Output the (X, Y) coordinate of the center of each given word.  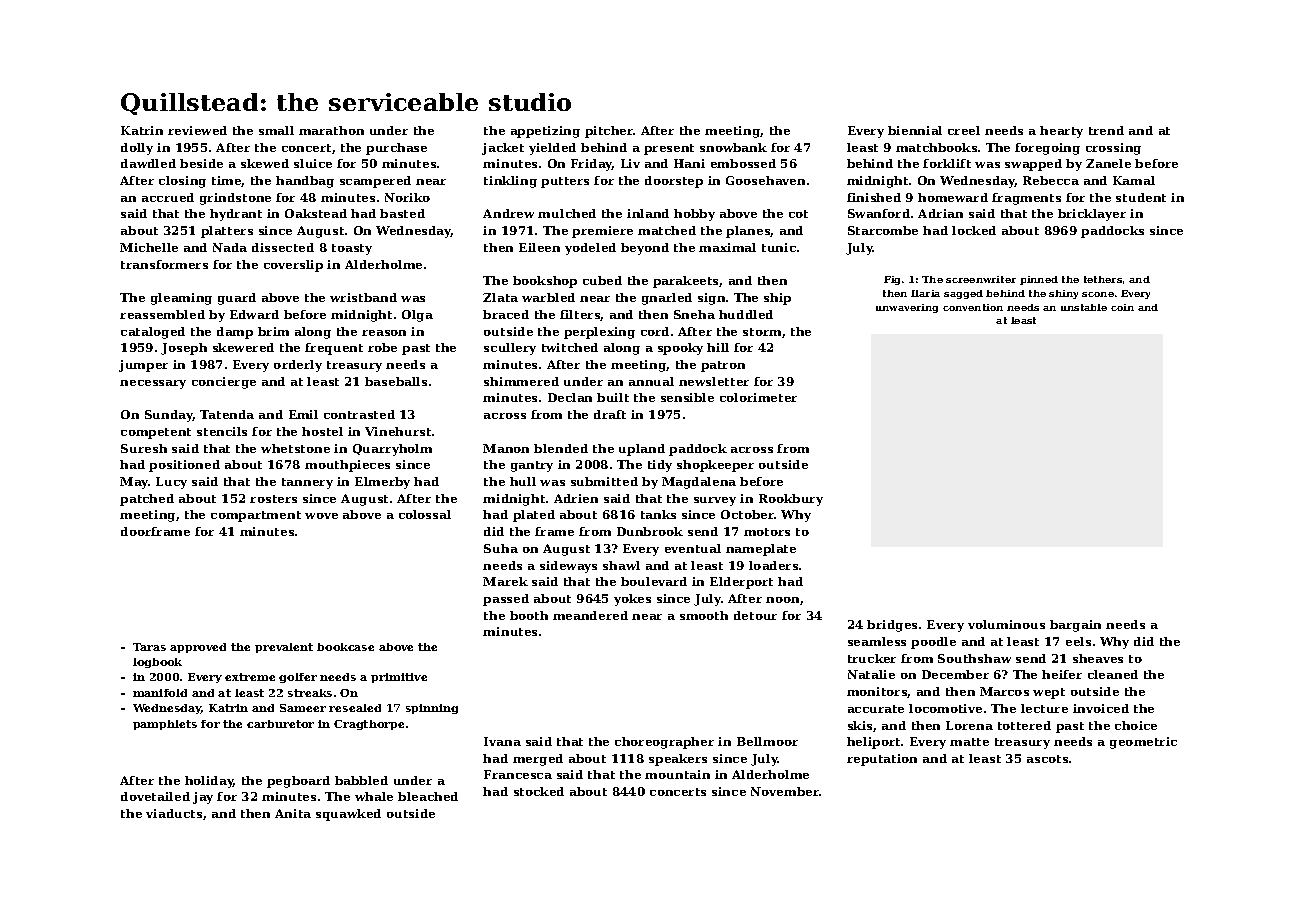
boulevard (654, 581)
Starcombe (883, 230)
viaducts (174, 813)
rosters (273, 499)
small (276, 130)
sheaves (1098, 658)
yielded (552, 149)
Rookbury (791, 500)
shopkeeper (715, 466)
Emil (303, 414)
